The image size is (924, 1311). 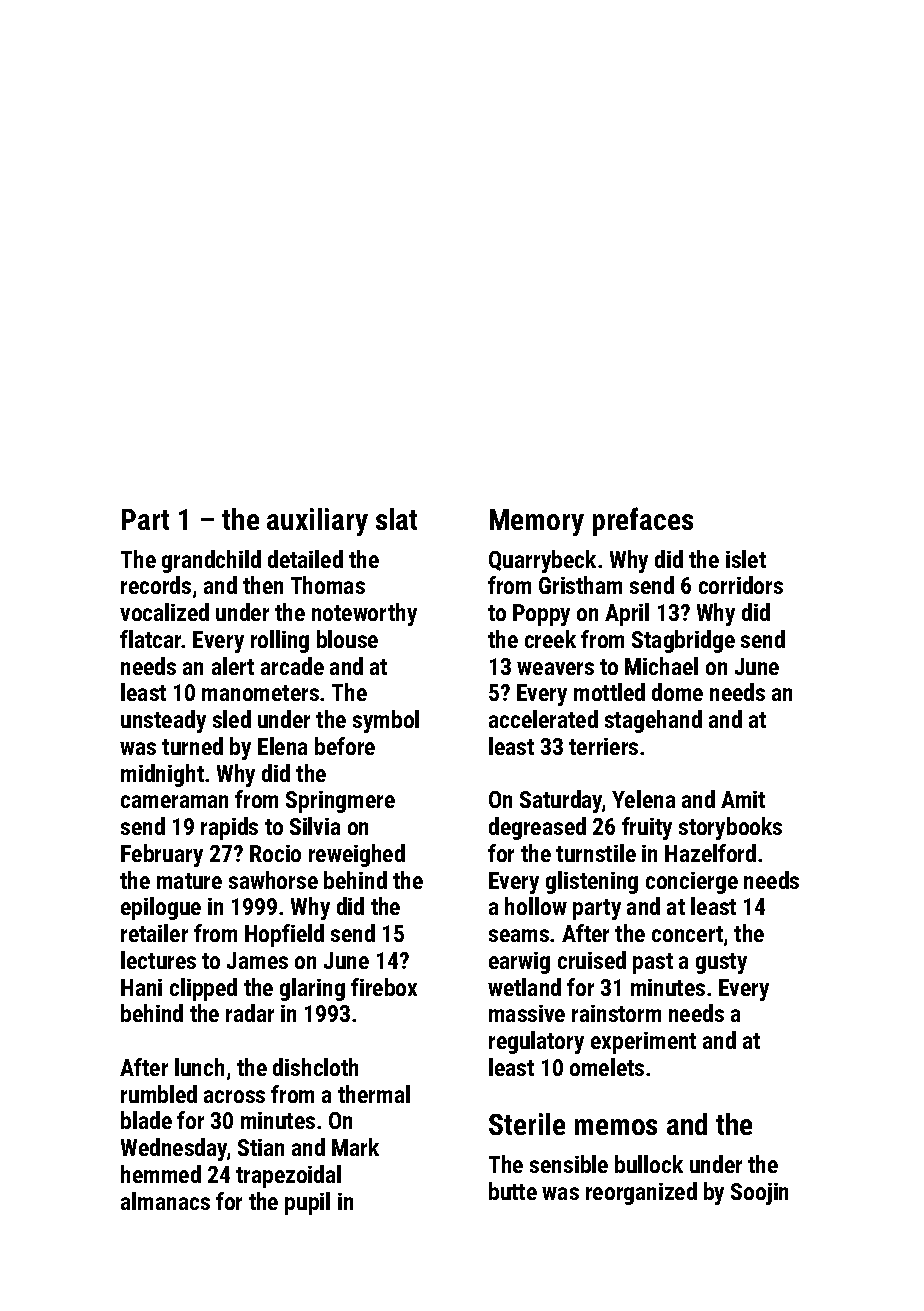 I want to click on degreased, so click(x=537, y=828).
